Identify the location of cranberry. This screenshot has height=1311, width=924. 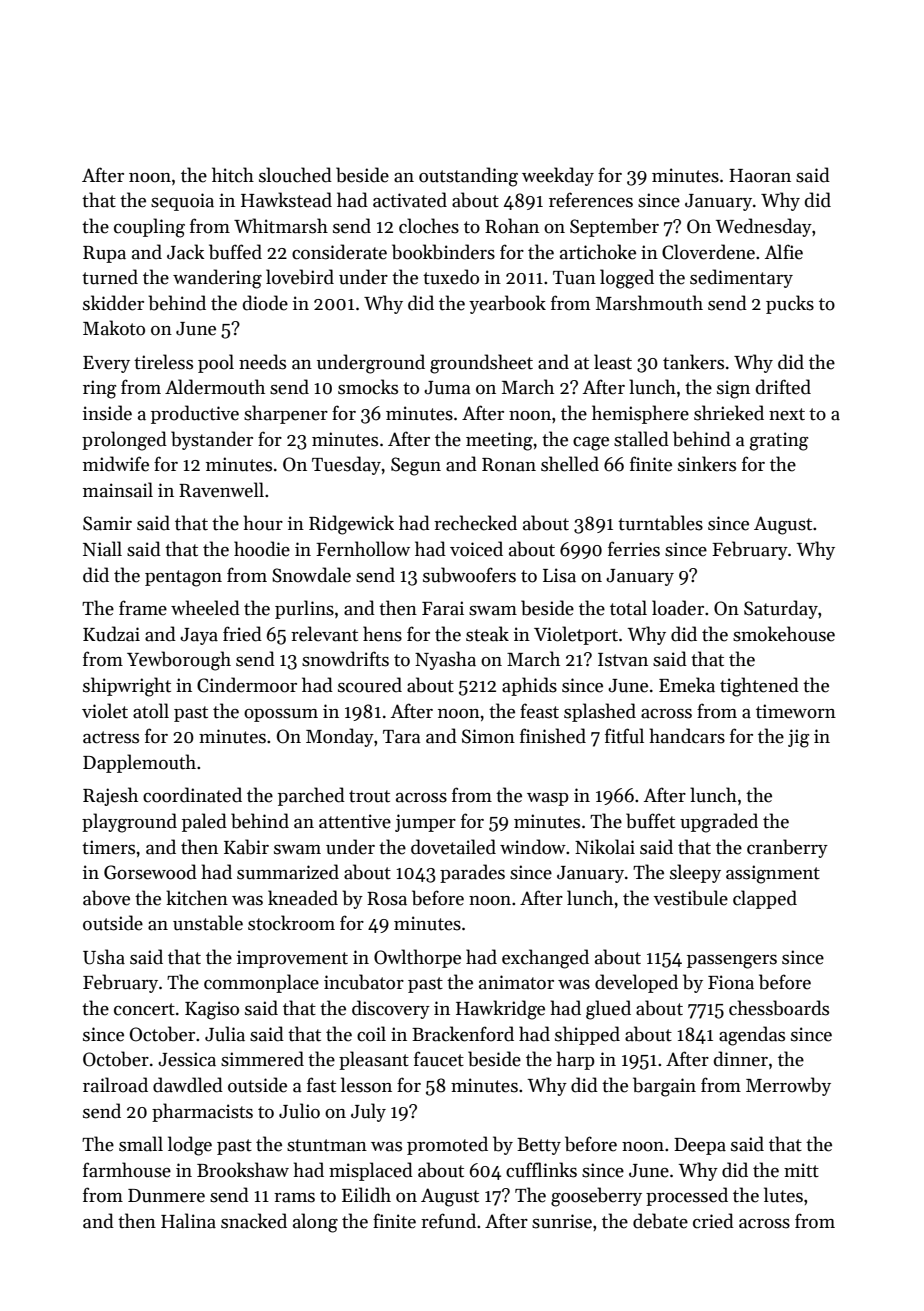
(787, 848).
